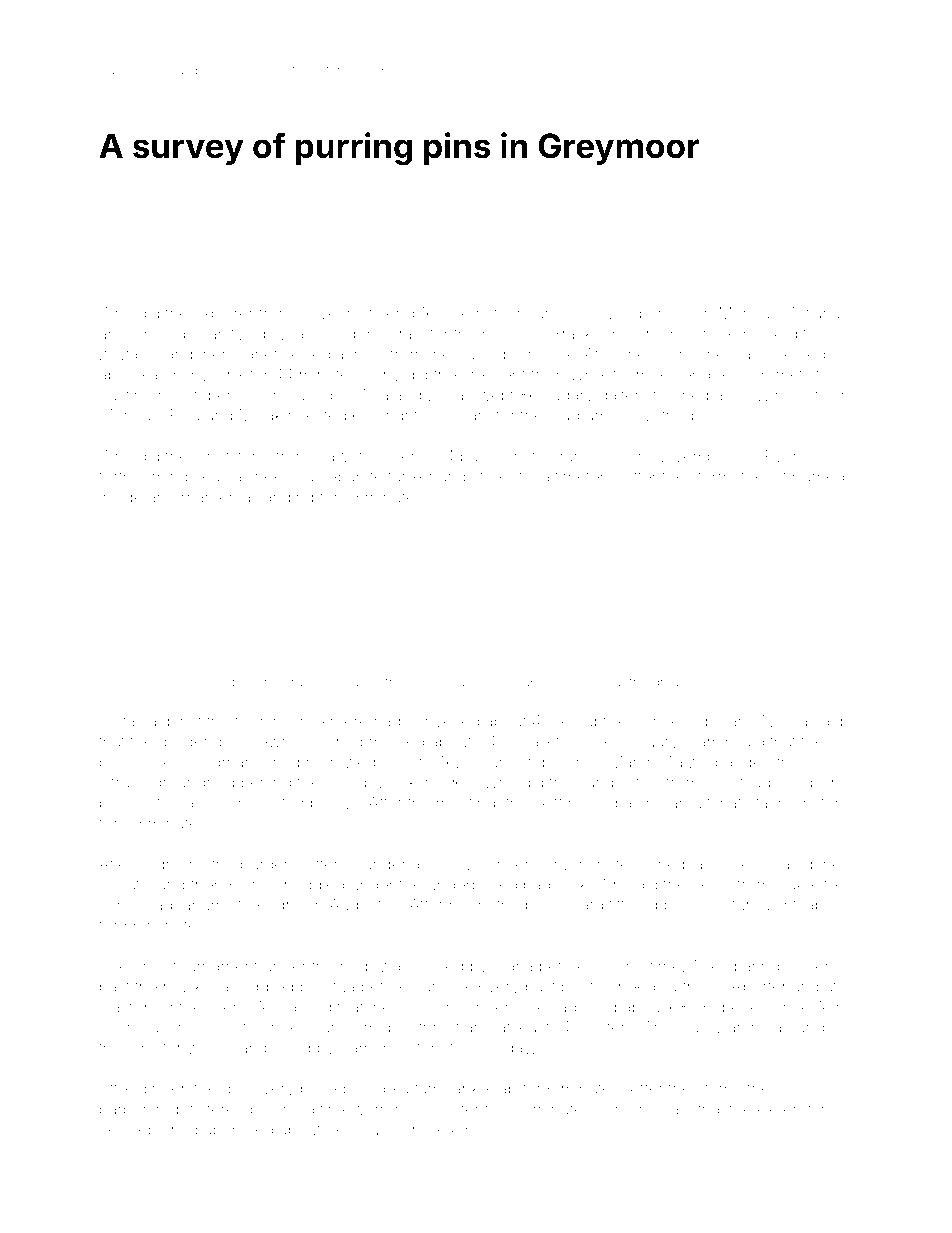 Image resolution: width=952 pixels, height=1233 pixels. Describe the element at coordinates (186, 377) in the screenshot. I see `grainy` at that location.
